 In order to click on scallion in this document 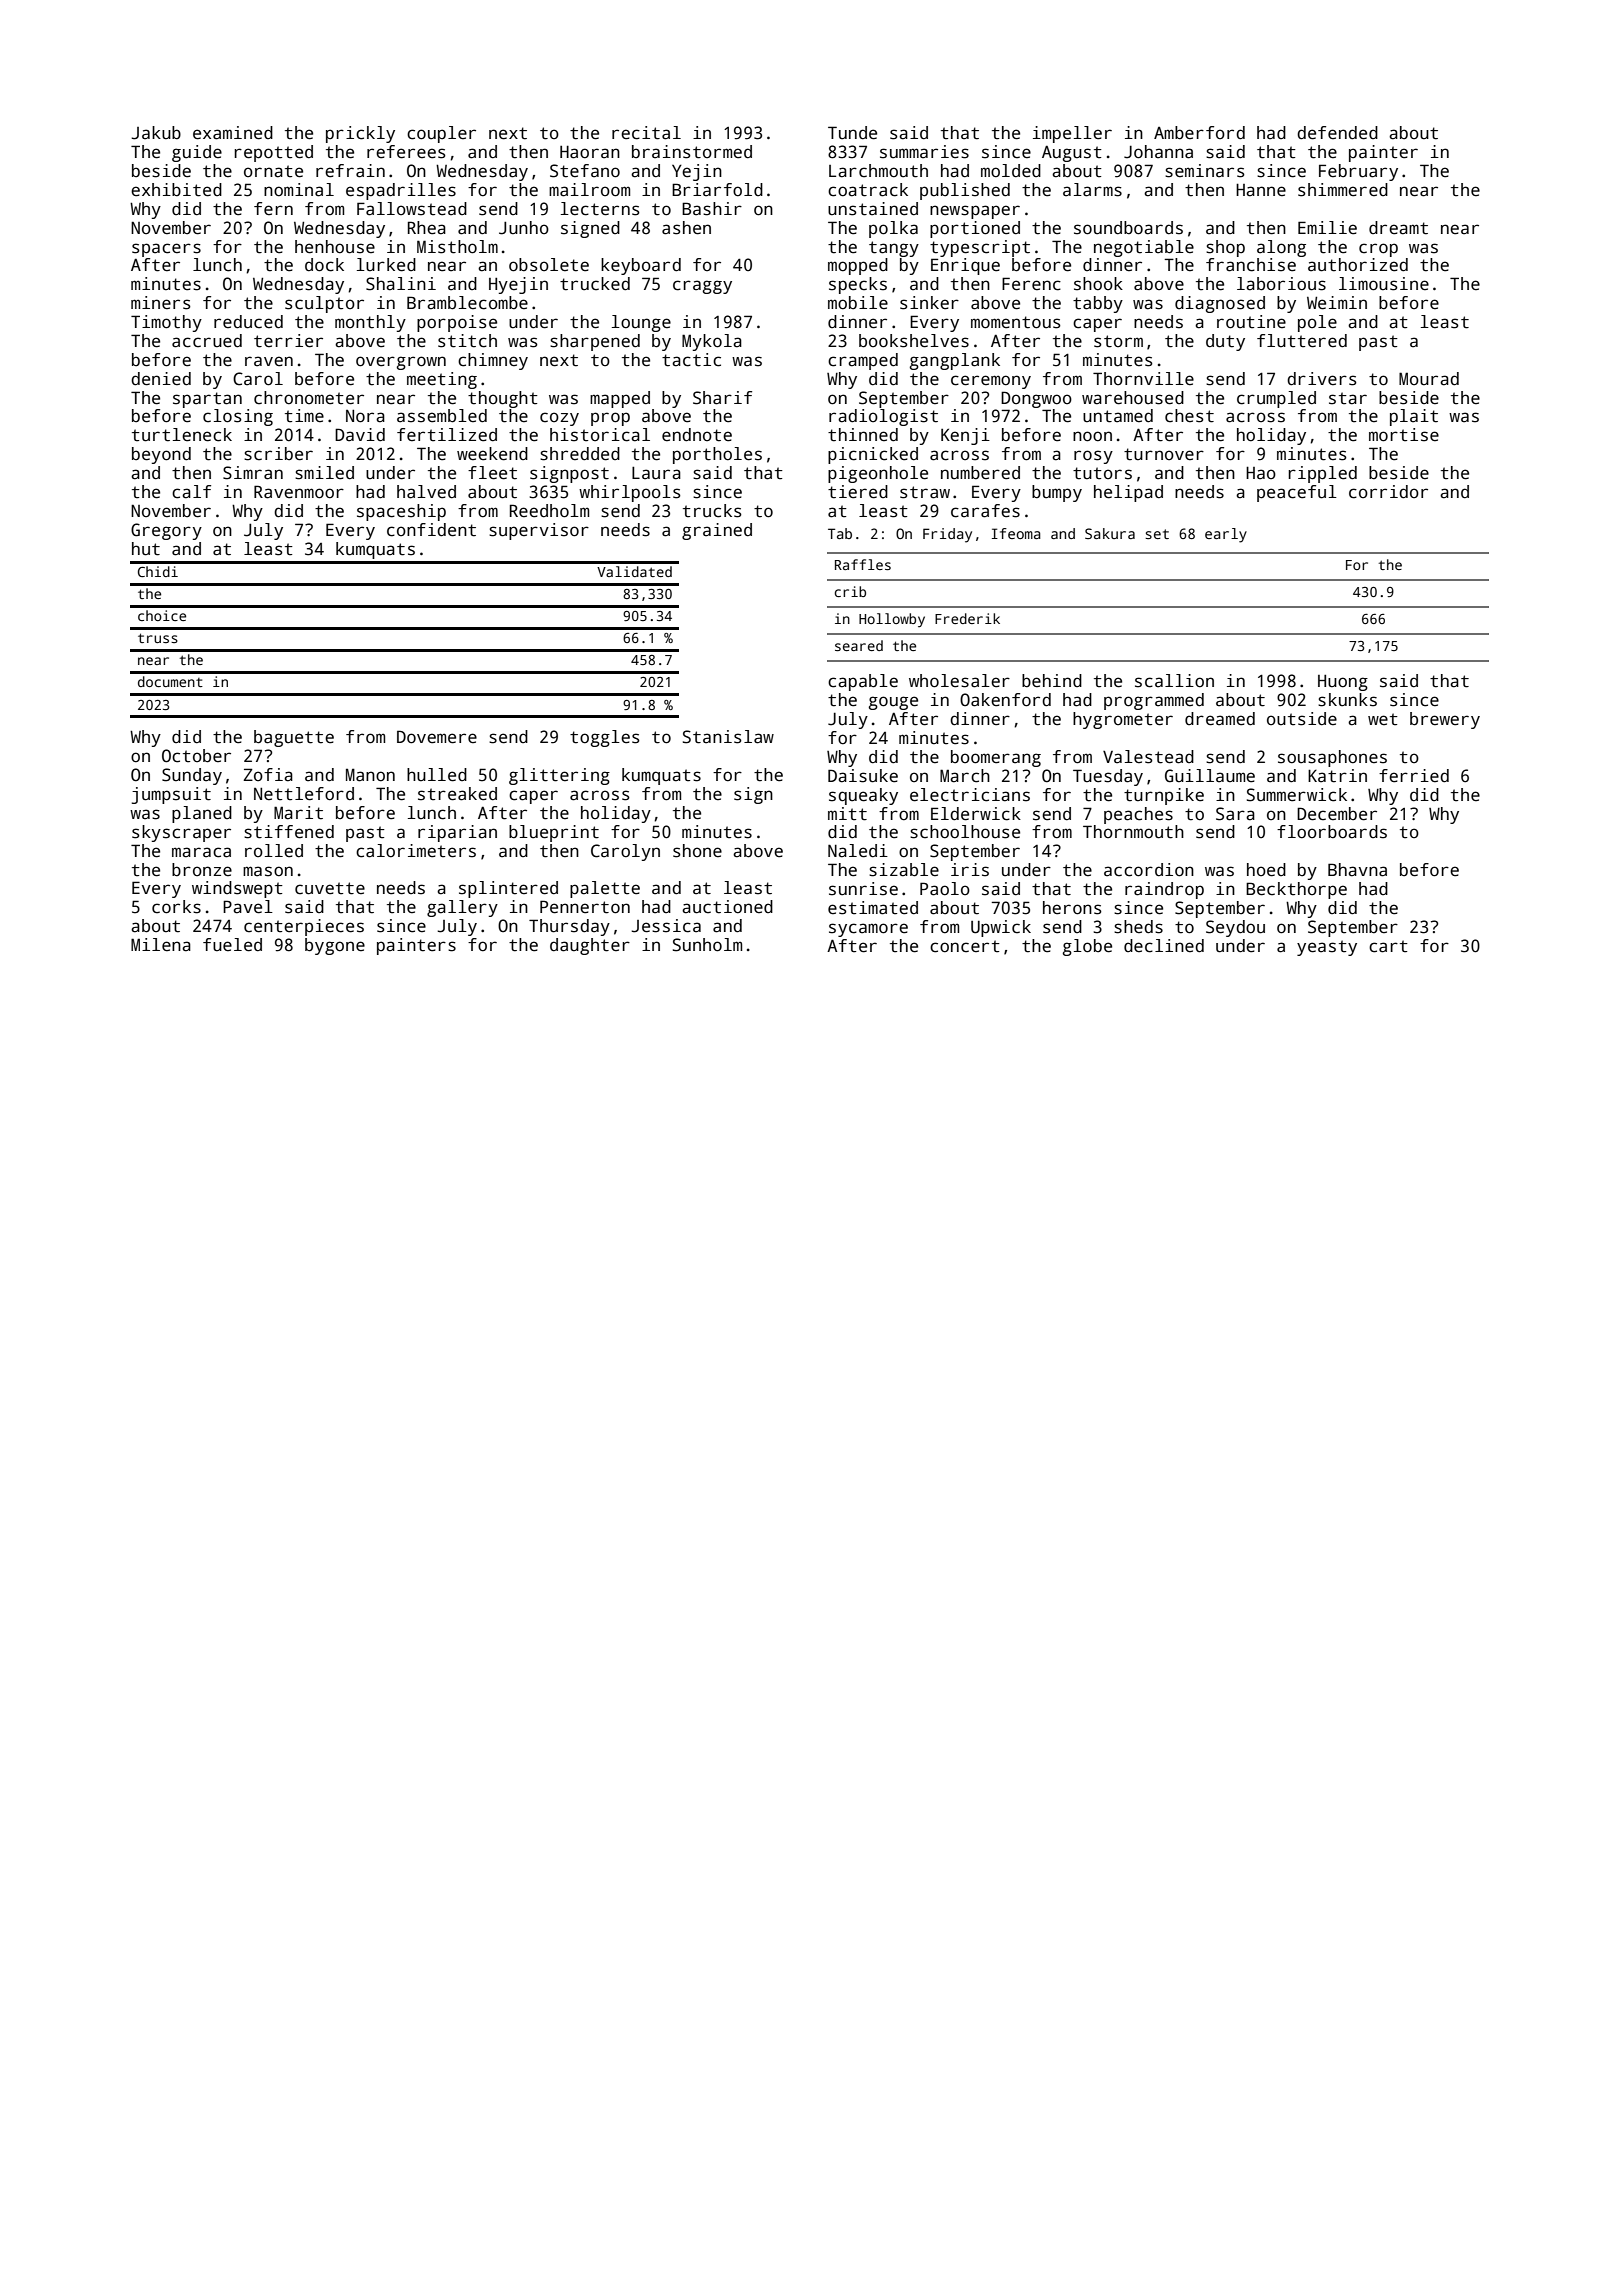, I will do `click(1174, 681)`.
